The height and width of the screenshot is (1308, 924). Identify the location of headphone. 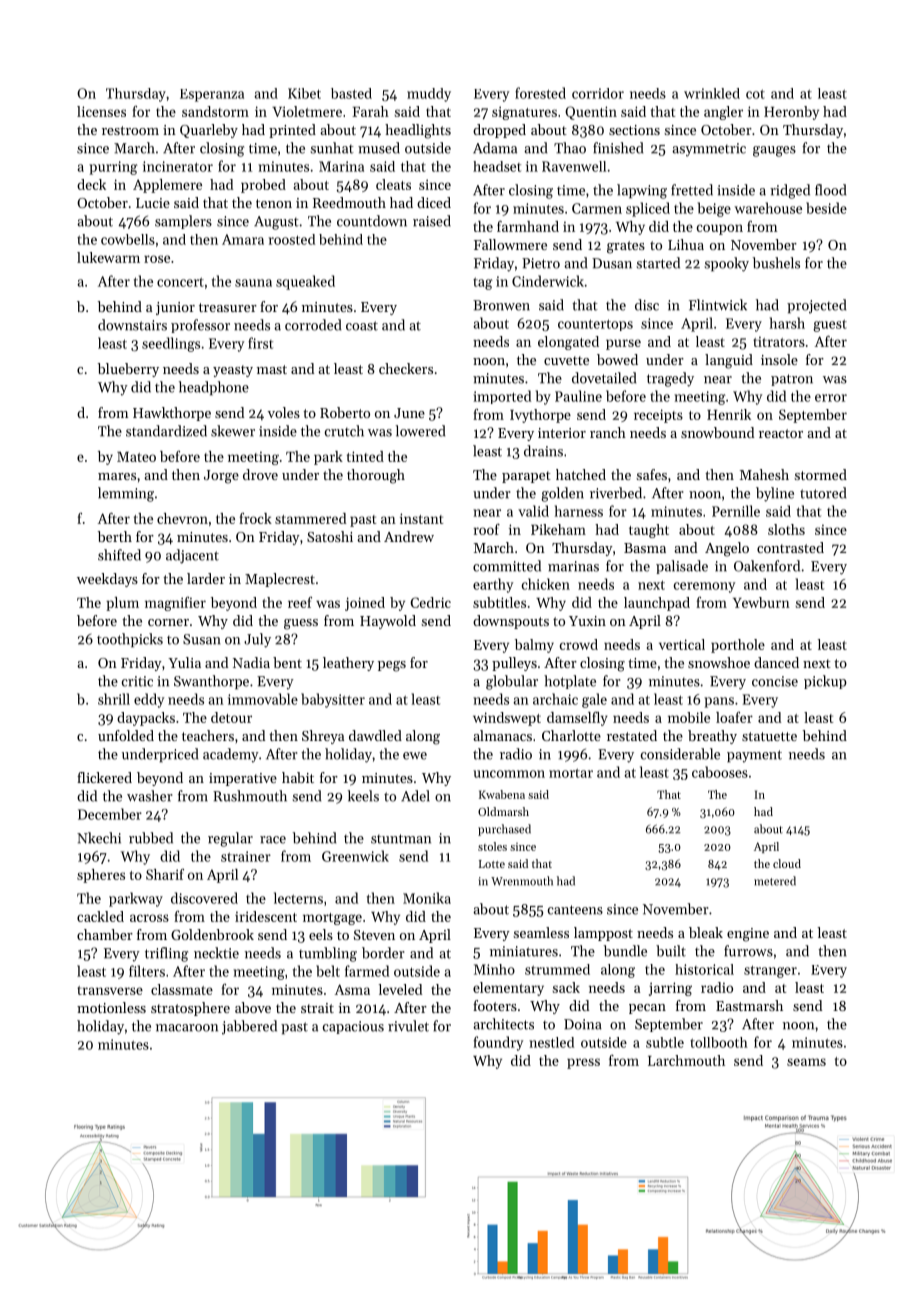
(214, 388).
